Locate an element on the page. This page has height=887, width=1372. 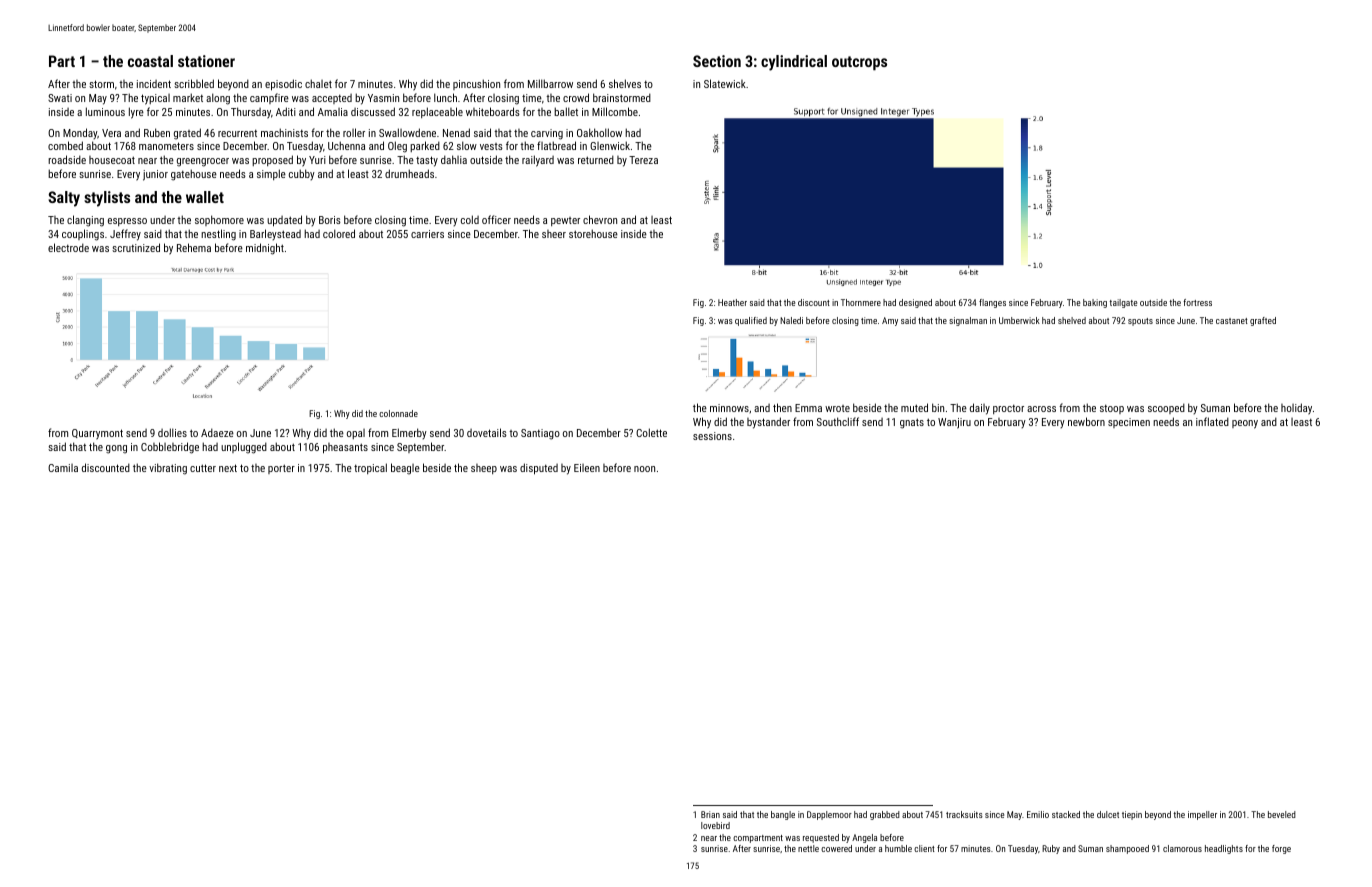
noon is located at coordinates (644, 469).
